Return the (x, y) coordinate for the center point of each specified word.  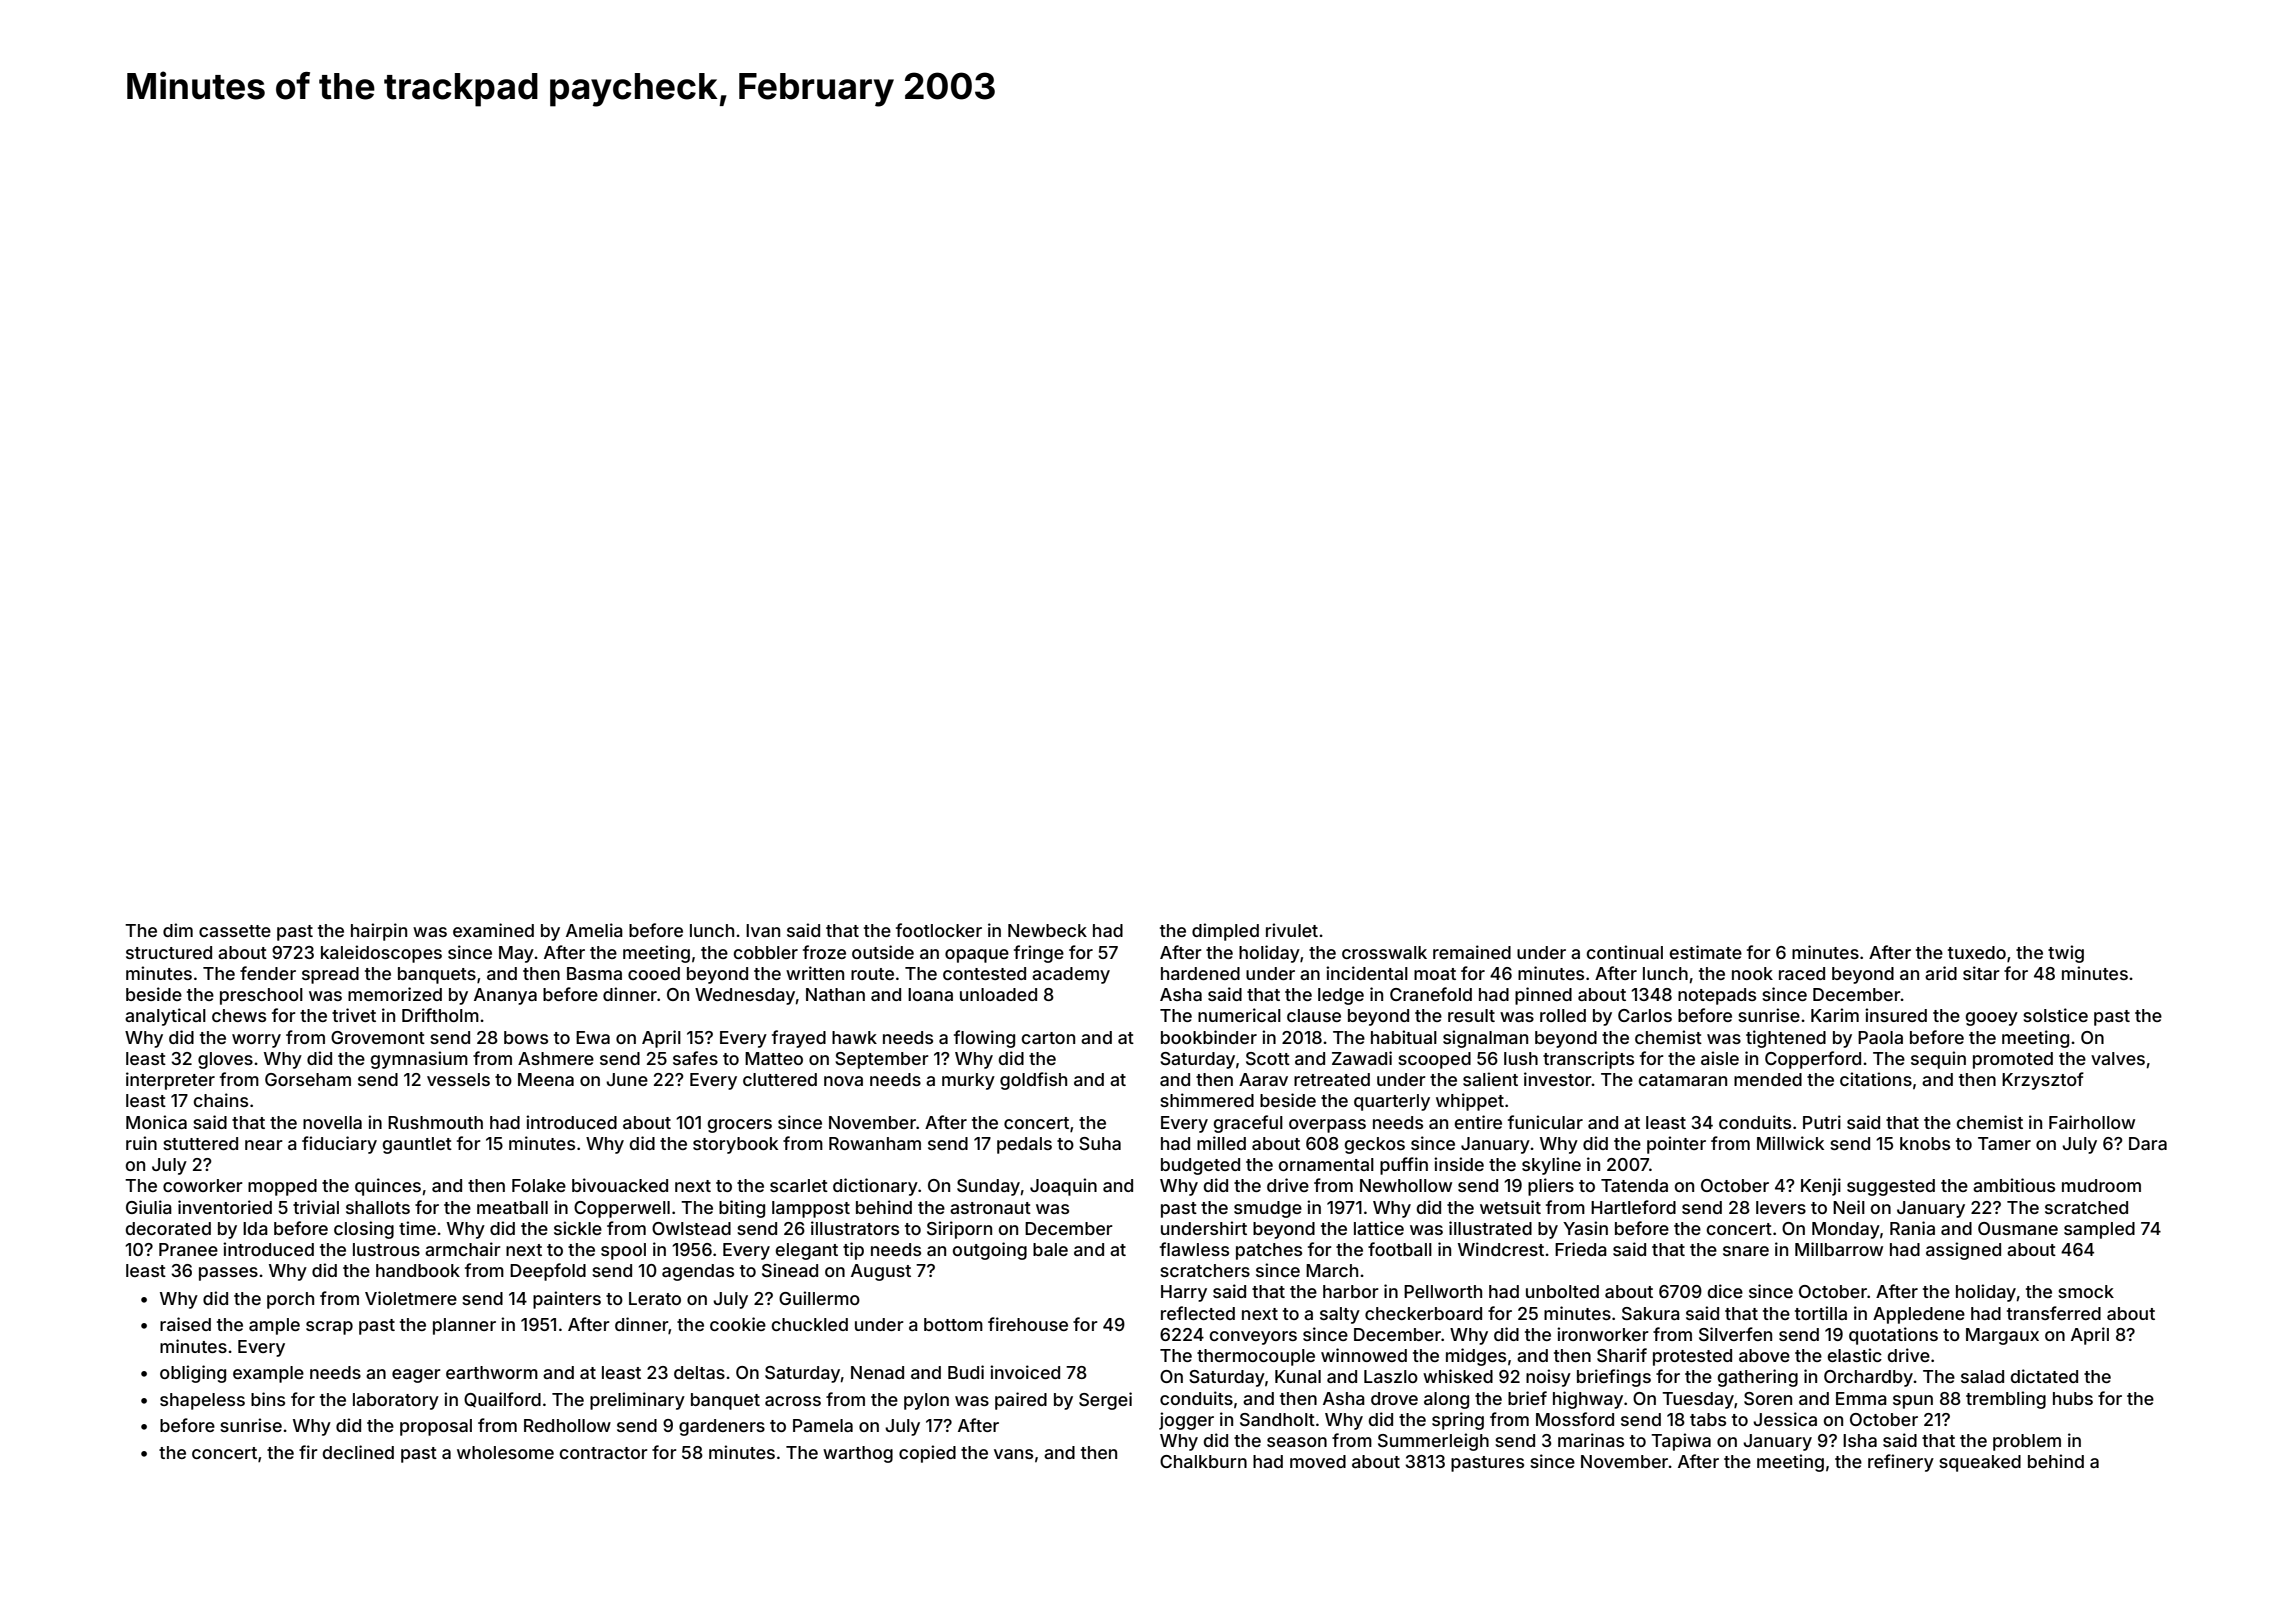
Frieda (1581, 1249)
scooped (1434, 1060)
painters (567, 1300)
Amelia (594, 930)
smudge (1268, 1209)
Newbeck (1047, 930)
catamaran (1683, 1080)
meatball (512, 1207)
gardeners (722, 1427)
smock (2086, 1291)
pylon (926, 1401)
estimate (1706, 952)
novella (332, 1122)
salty (1340, 1315)
